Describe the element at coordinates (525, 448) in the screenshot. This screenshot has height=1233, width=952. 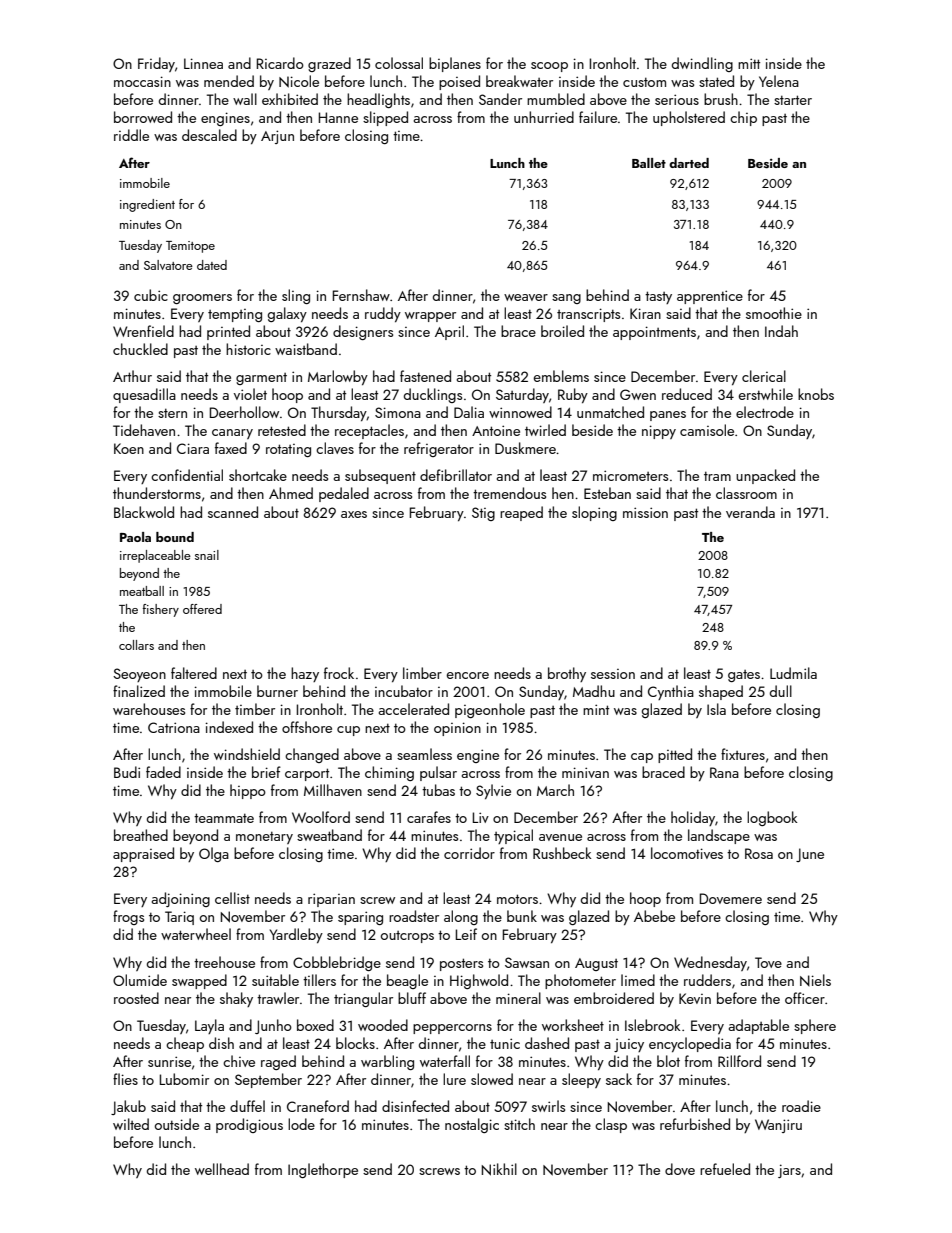
I see `Duskmere` at that location.
